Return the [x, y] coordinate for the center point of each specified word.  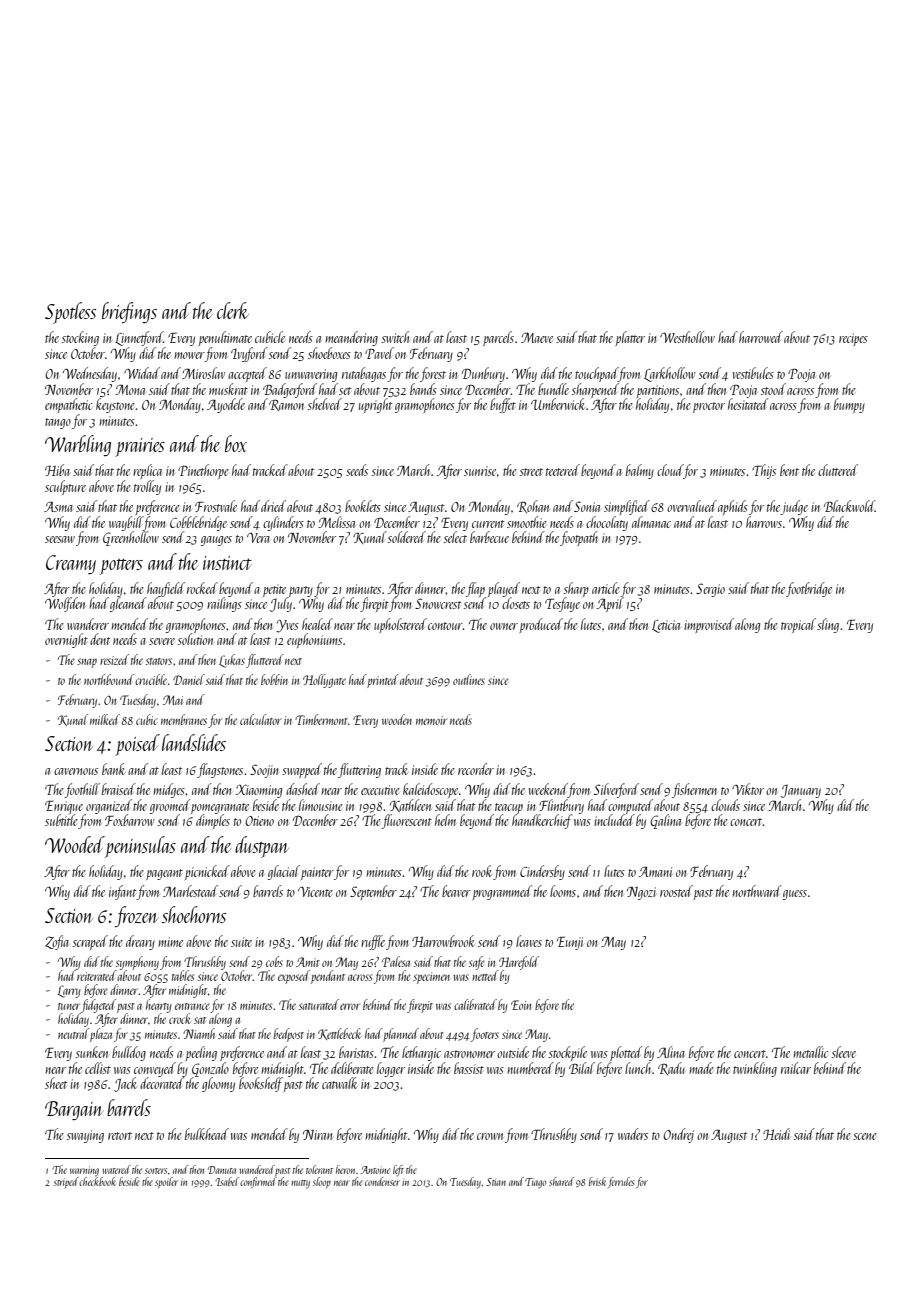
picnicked [207, 872]
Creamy [71, 564]
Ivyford [249, 354]
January [801, 791]
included [614, 820]
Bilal [582, 1068]
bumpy [849, 405]
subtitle [61, 820]
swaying [85, 1136]
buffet [503, 405]
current [488, 524]
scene [865, 1136]
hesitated [748, 404]
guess [795, 895]
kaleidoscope [430, 790]
